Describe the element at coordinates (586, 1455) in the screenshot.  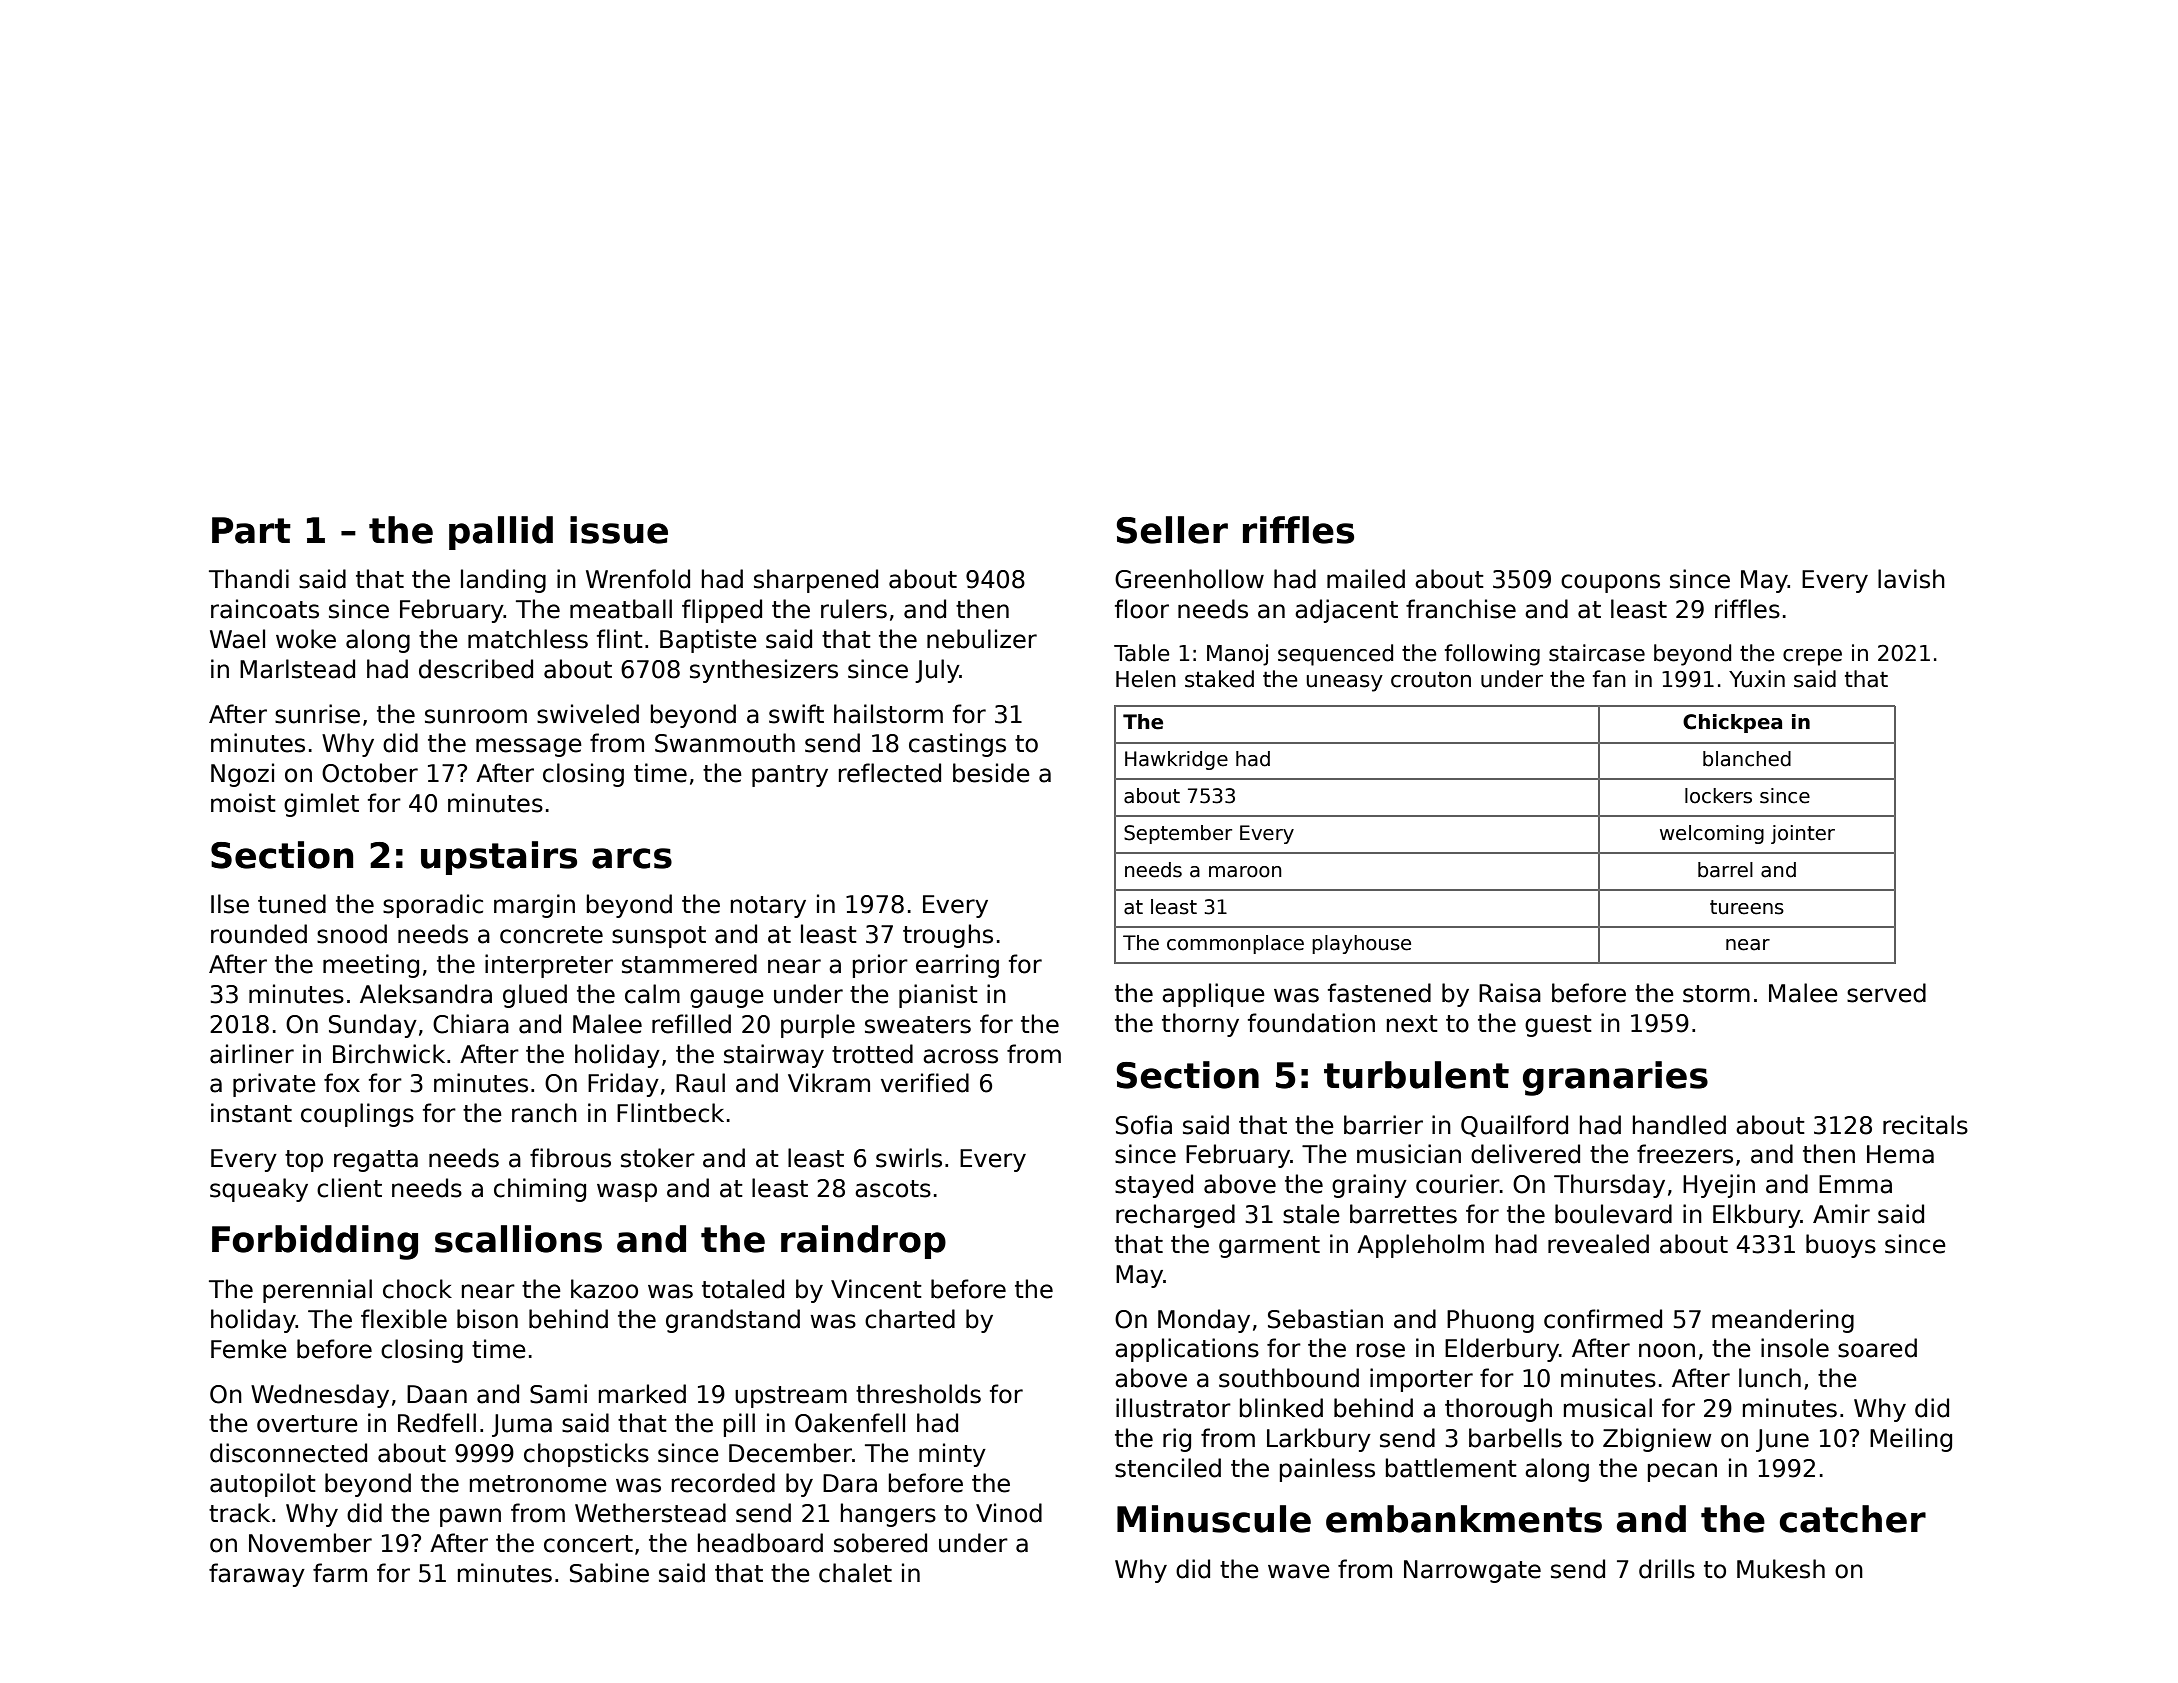
I see `chopsticks` at that location.
